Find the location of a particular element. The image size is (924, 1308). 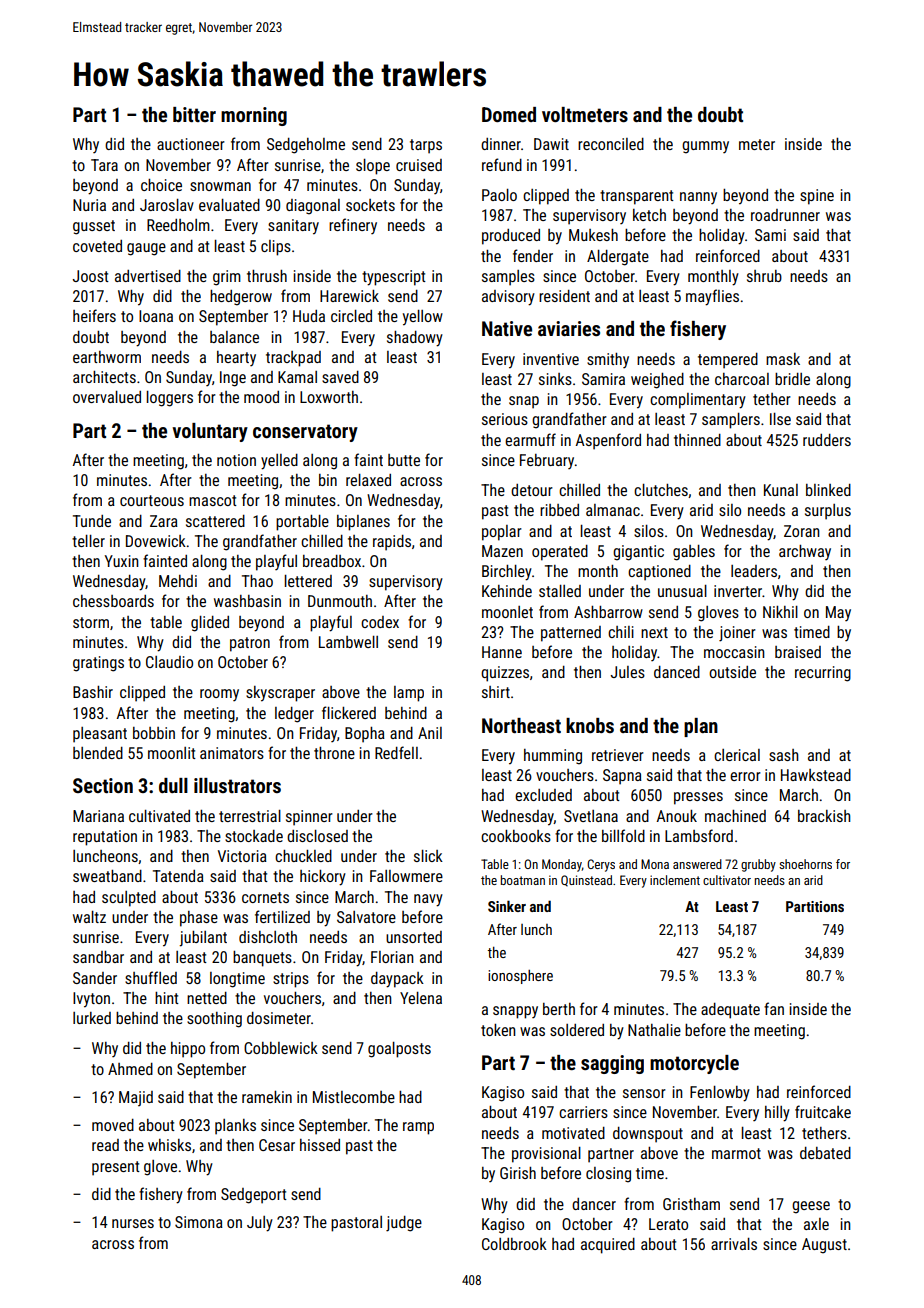

samples is located at coordinates (508, 278).
